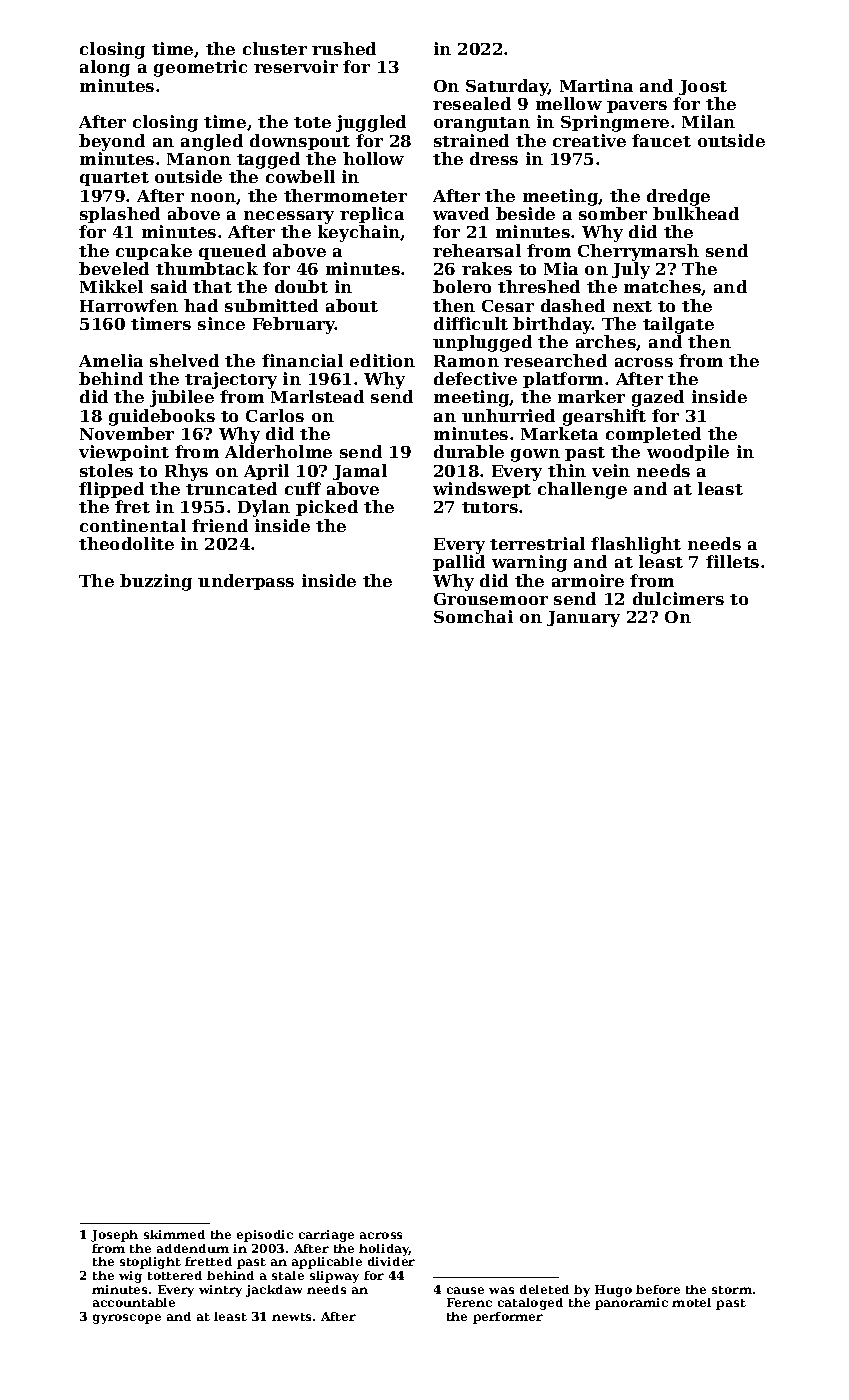 The image size is (849, 1400). I want to click on waved, so click(461, 213).
